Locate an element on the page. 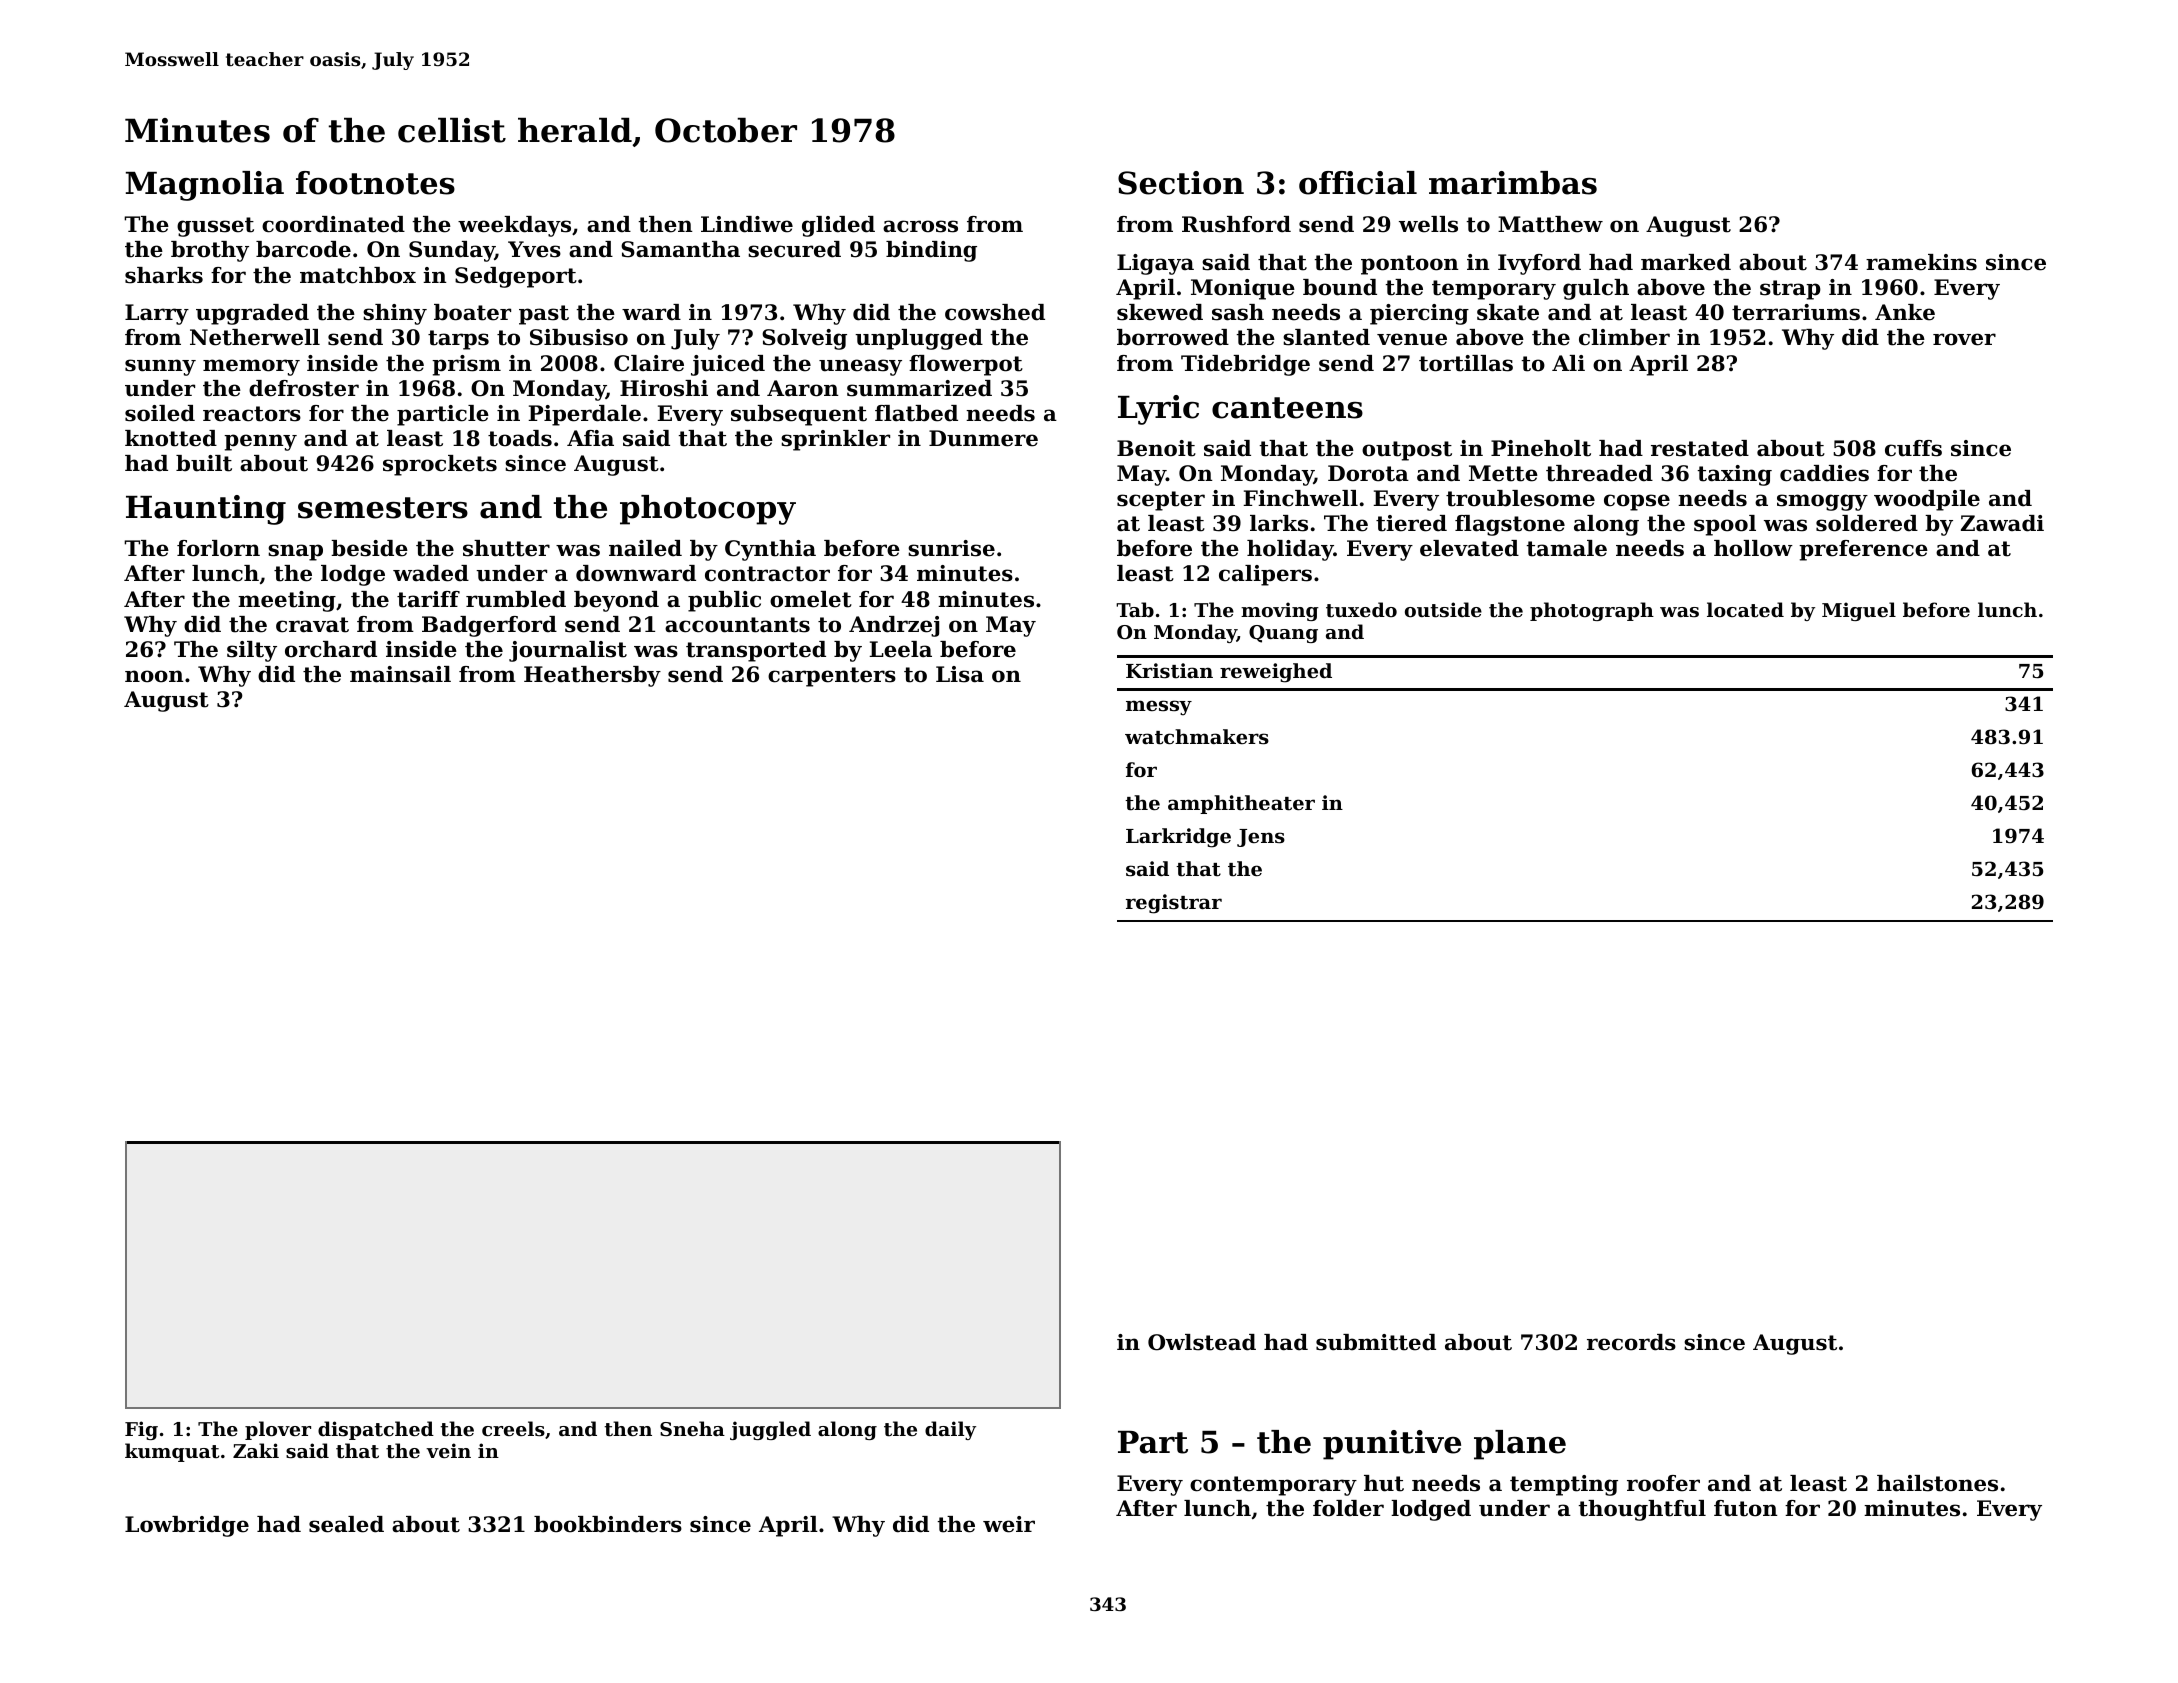 The width and height of the image is (2178, 1683). submitted is located at coordinates (1376, 1342).
